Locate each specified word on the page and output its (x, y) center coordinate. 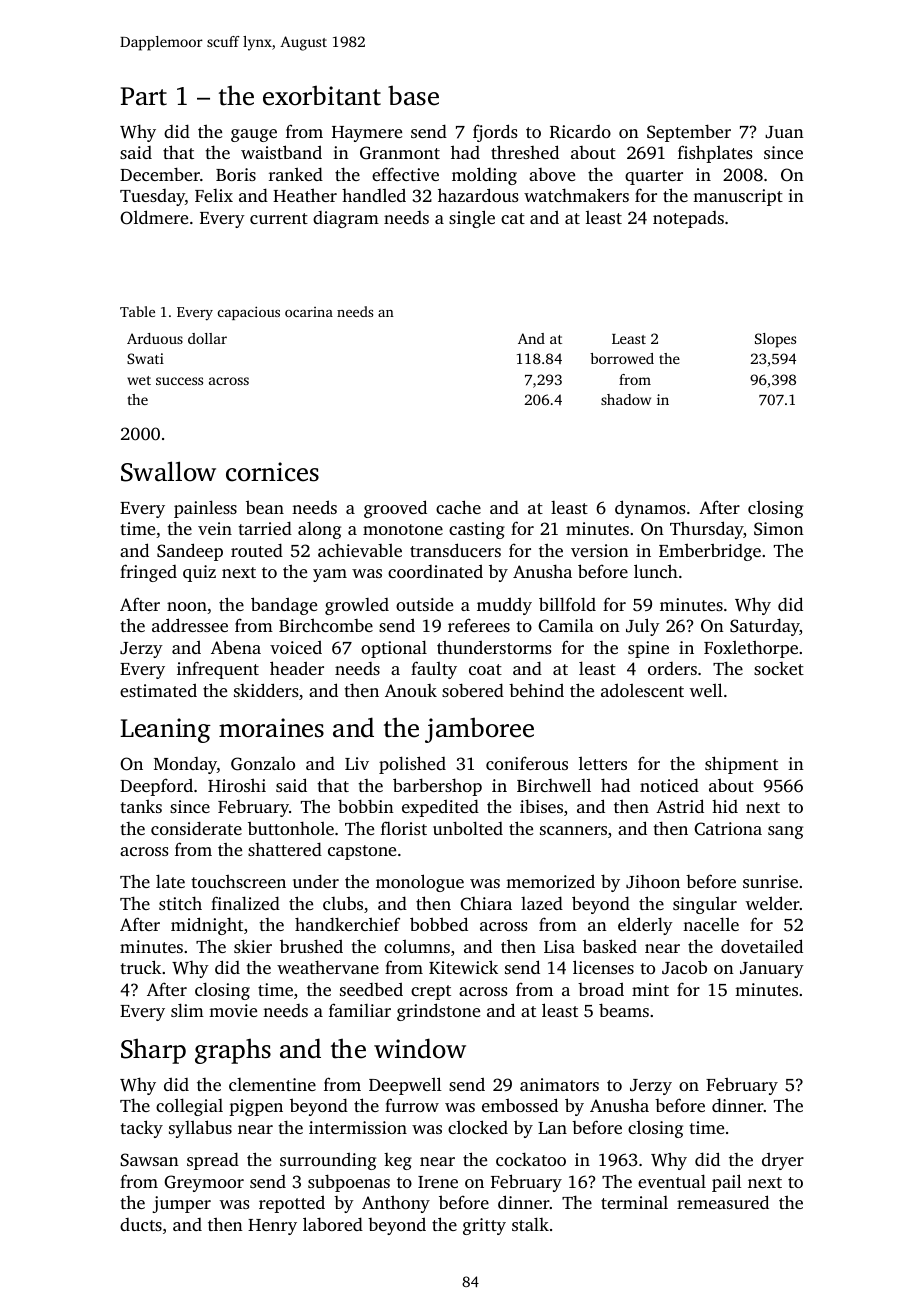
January (772, 970)
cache (458, 507)
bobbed (439, 924)
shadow (626, 399)
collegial (189, 1107)
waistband (281, 152)
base (413, 96)
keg (398, 1161)
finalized (245, 903)
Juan (784, 132)
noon (187, 606)
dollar (207, 338)
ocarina (309, 312)
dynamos (650, 509)
